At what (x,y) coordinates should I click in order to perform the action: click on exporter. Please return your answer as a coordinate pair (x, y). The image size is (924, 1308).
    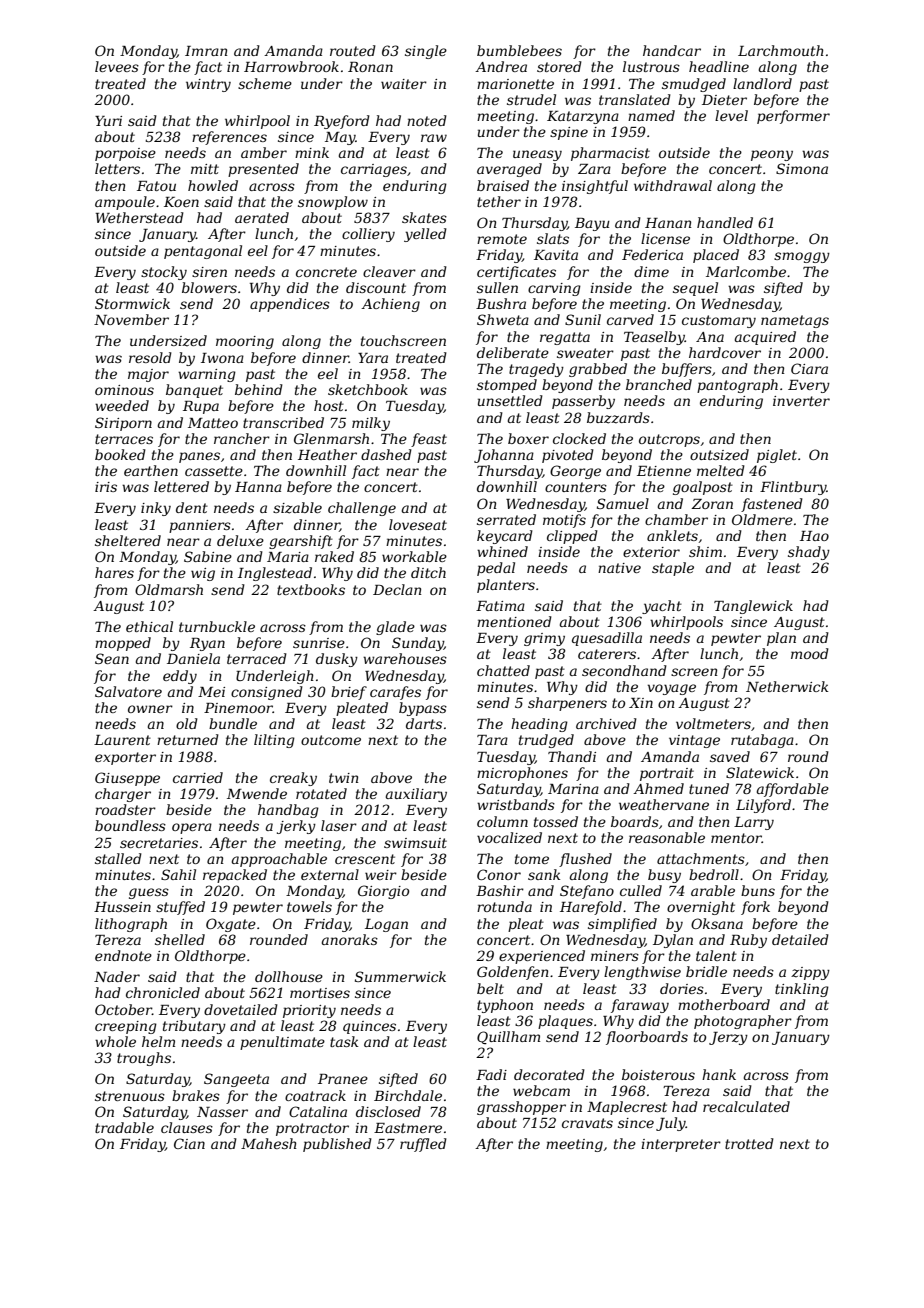
    Looking at the image, I should click on (125, 758).
